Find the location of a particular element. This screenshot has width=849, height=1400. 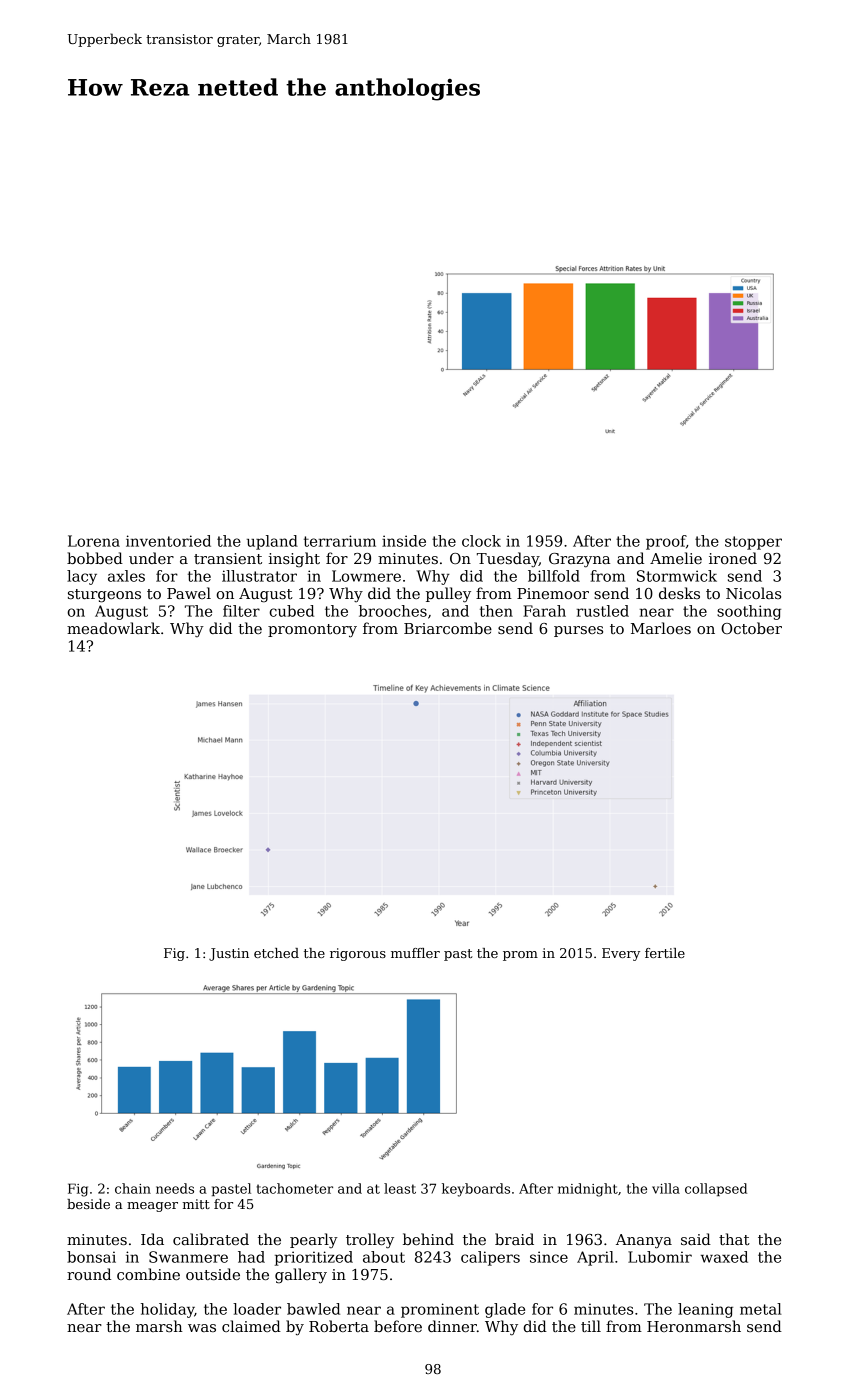

fertile is located at coordinates (665, 953).
